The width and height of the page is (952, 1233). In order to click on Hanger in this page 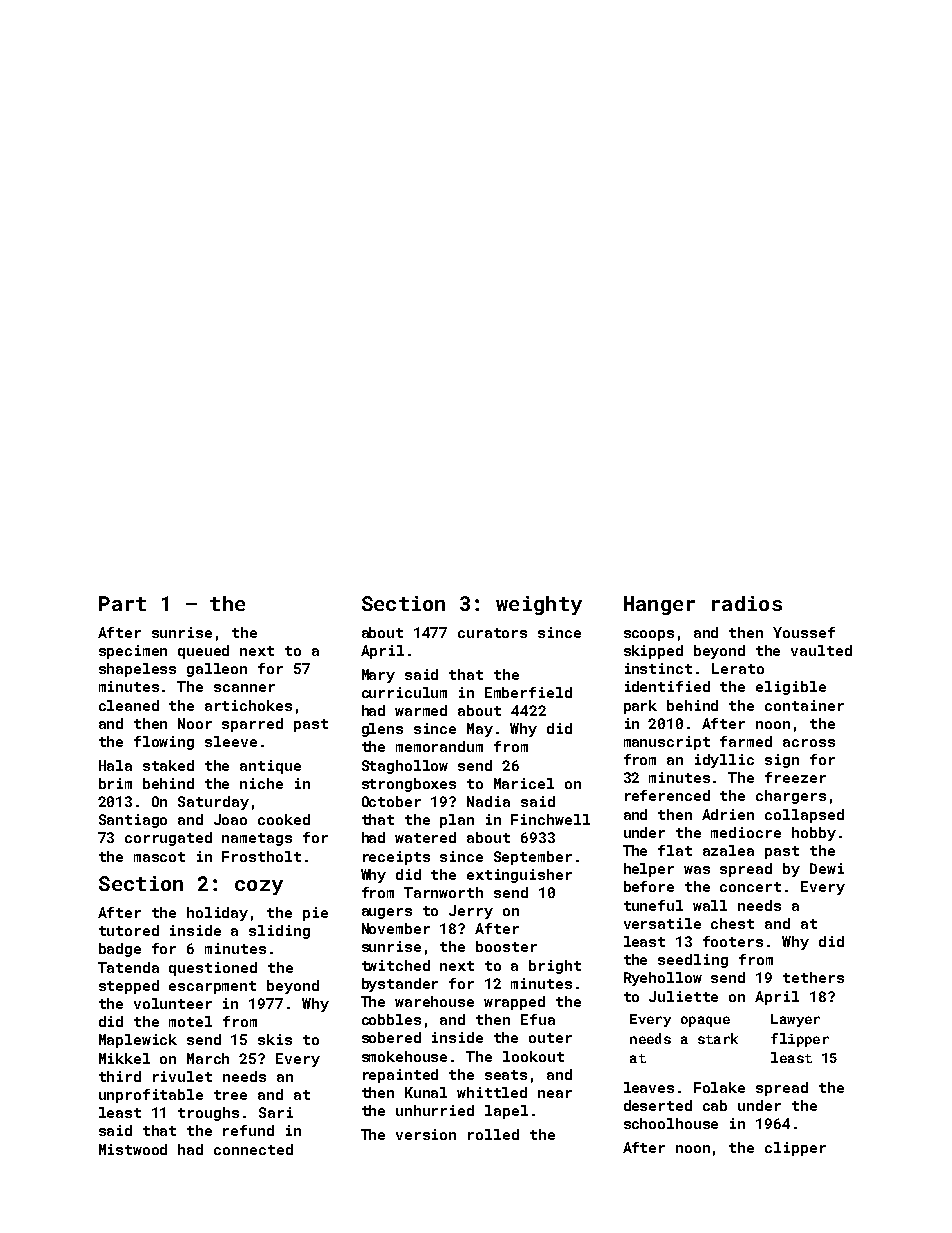, I will do `click(659, 605)`.
